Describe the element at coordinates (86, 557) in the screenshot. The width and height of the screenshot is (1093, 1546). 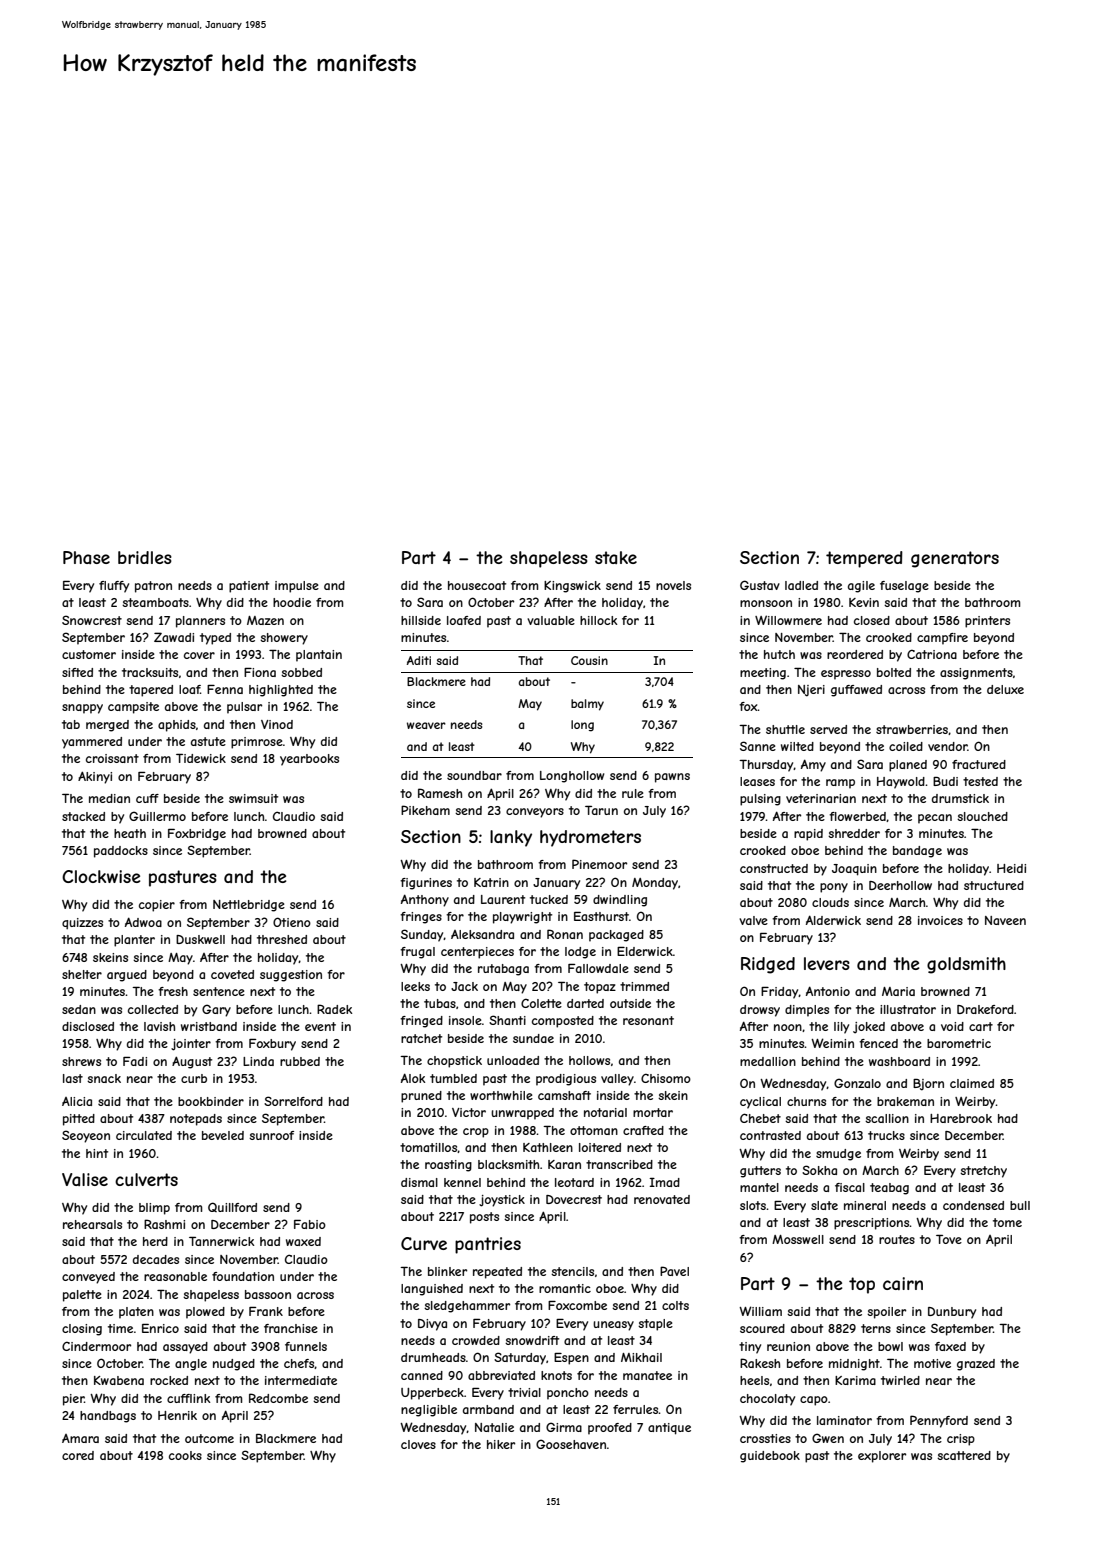
I see `Phase` at that location.
